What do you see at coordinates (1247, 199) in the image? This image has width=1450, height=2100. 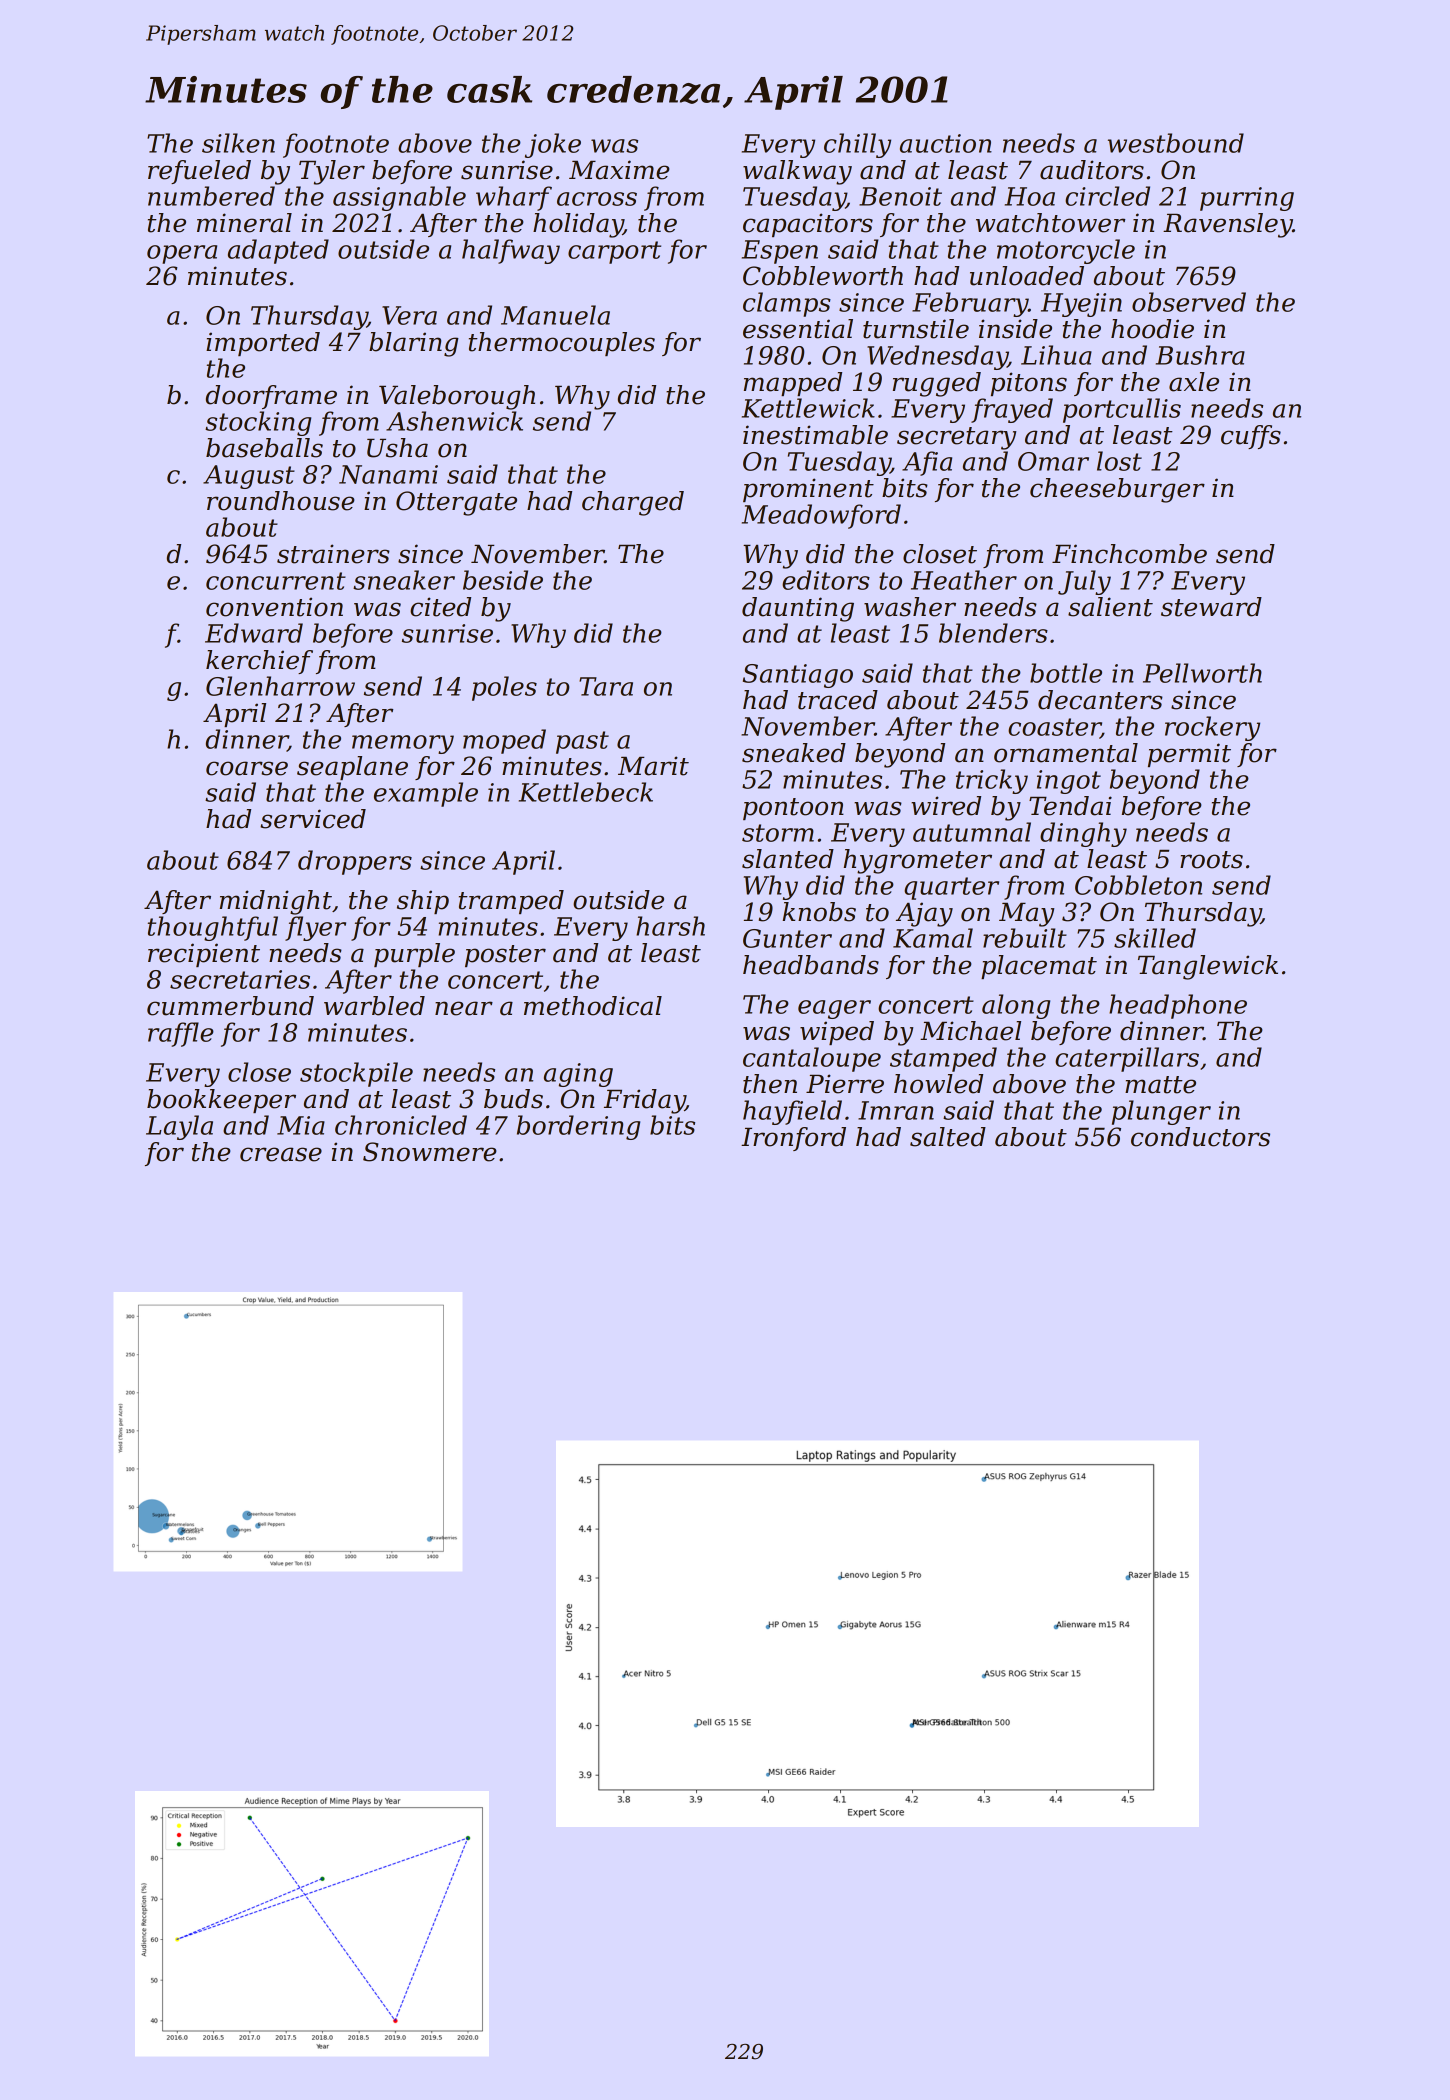 I see `purring` at bounding box center [1247, 199].
